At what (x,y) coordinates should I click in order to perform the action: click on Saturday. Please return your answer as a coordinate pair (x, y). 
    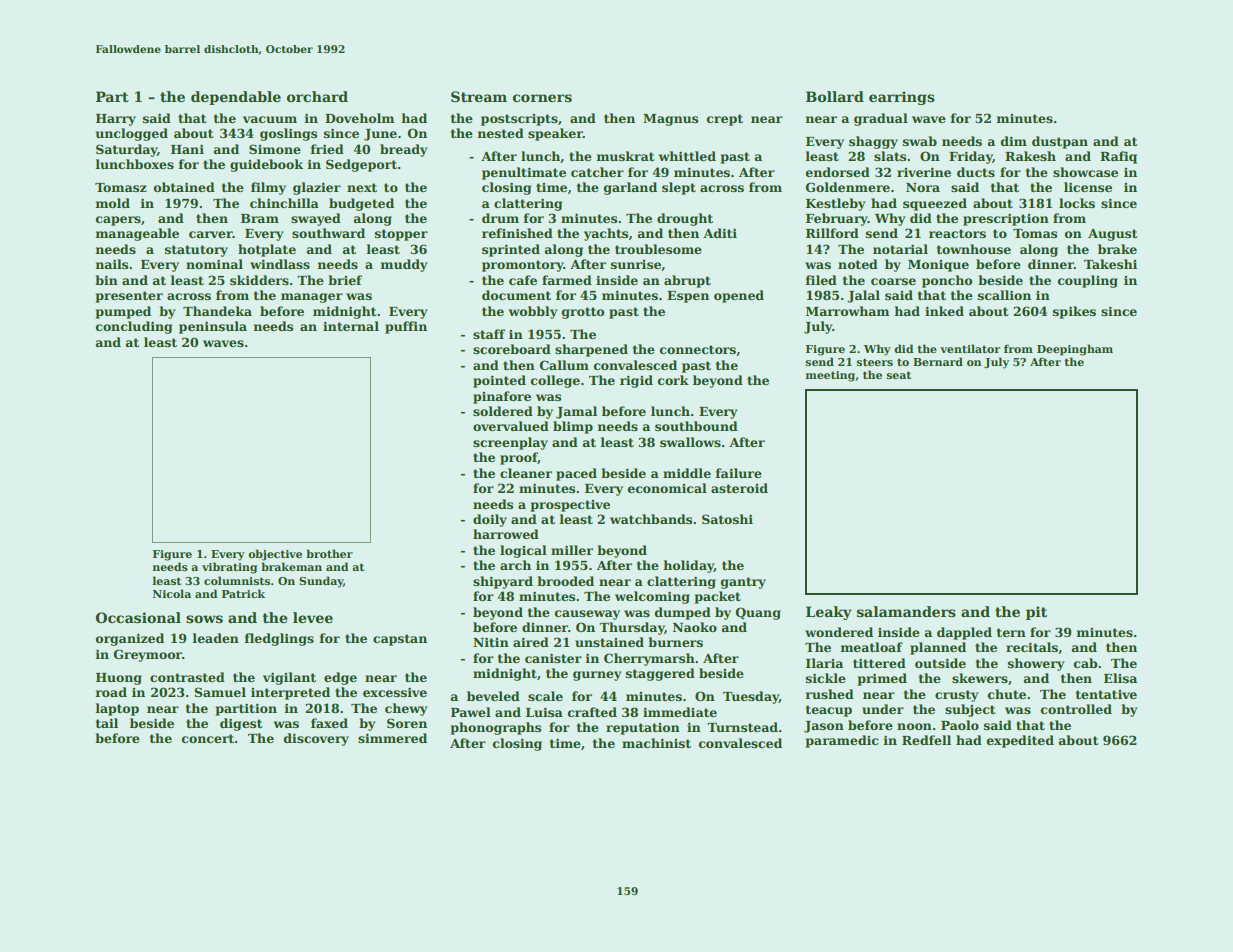
    Looking at the image, I should click on (126, 150).
